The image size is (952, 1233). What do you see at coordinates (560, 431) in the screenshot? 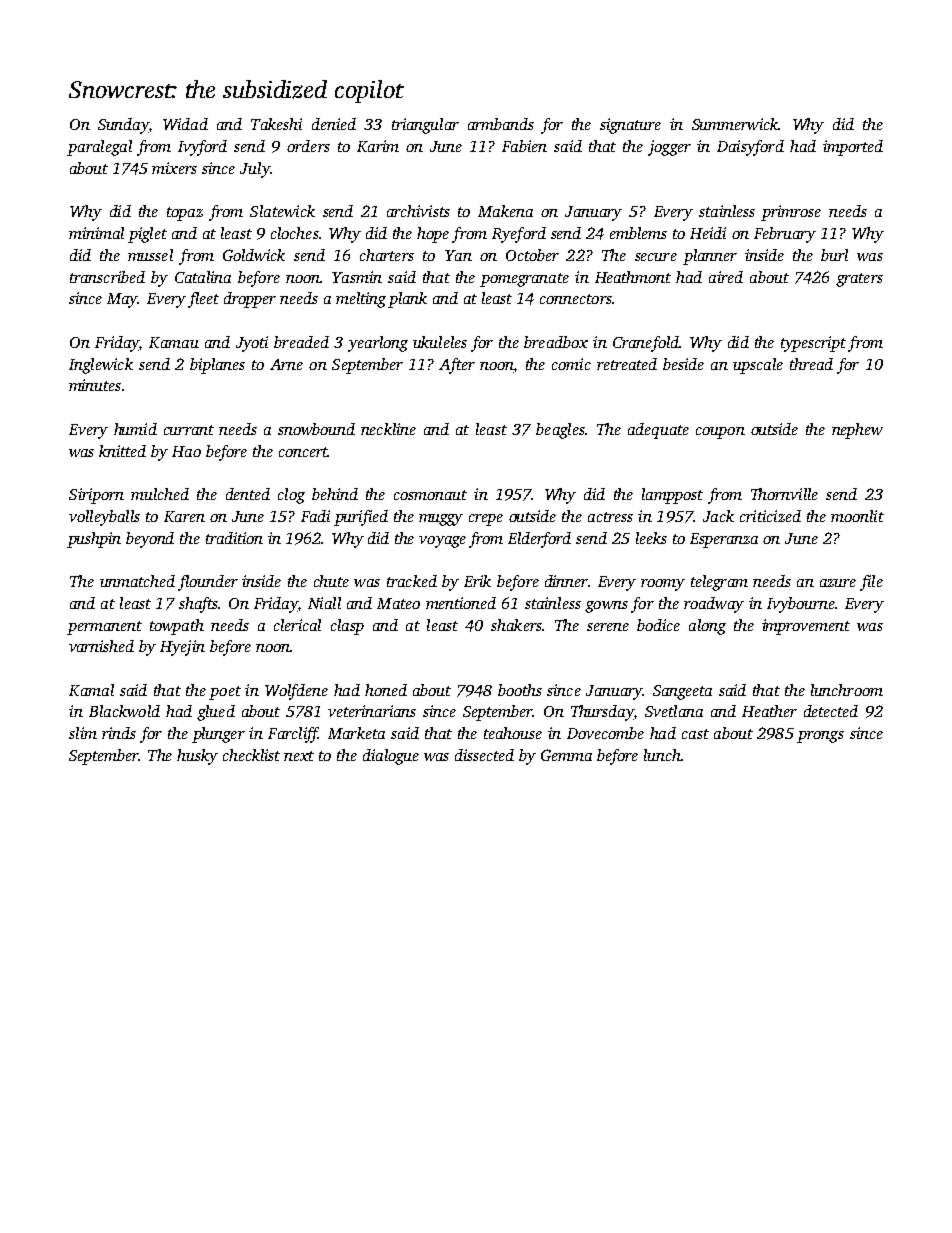
I see `beagles` at bounding box center [560, 431].
